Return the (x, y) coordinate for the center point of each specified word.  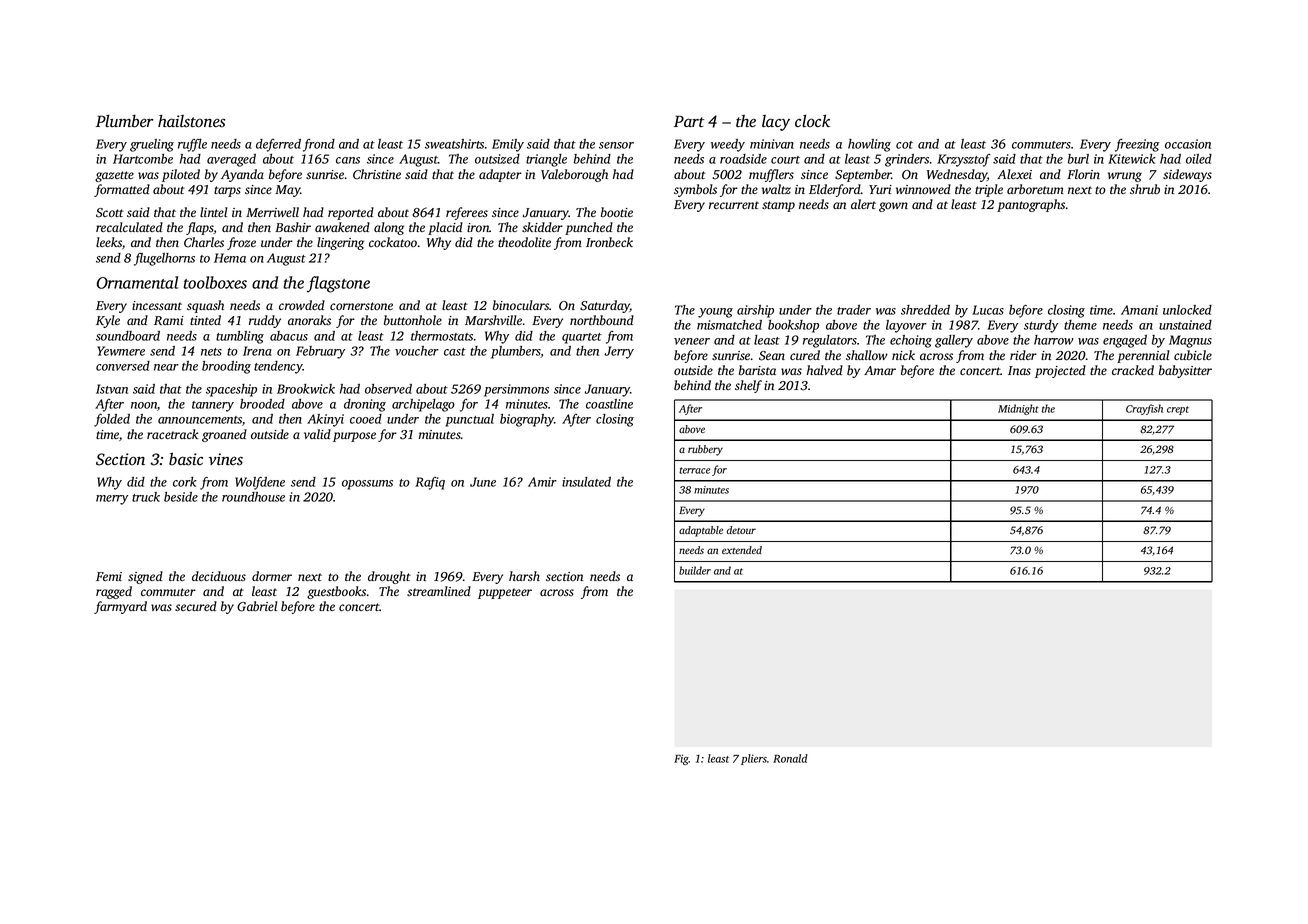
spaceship (231, 390)
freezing (1137, 145)
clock (812, 120)
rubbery (705, 450)
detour (741, 530)
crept (1178, 410)
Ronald (790, 758)
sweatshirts (454, 144)
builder (695, 570)
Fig (681, 759)
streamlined (439, 591)
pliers (754, 759)
